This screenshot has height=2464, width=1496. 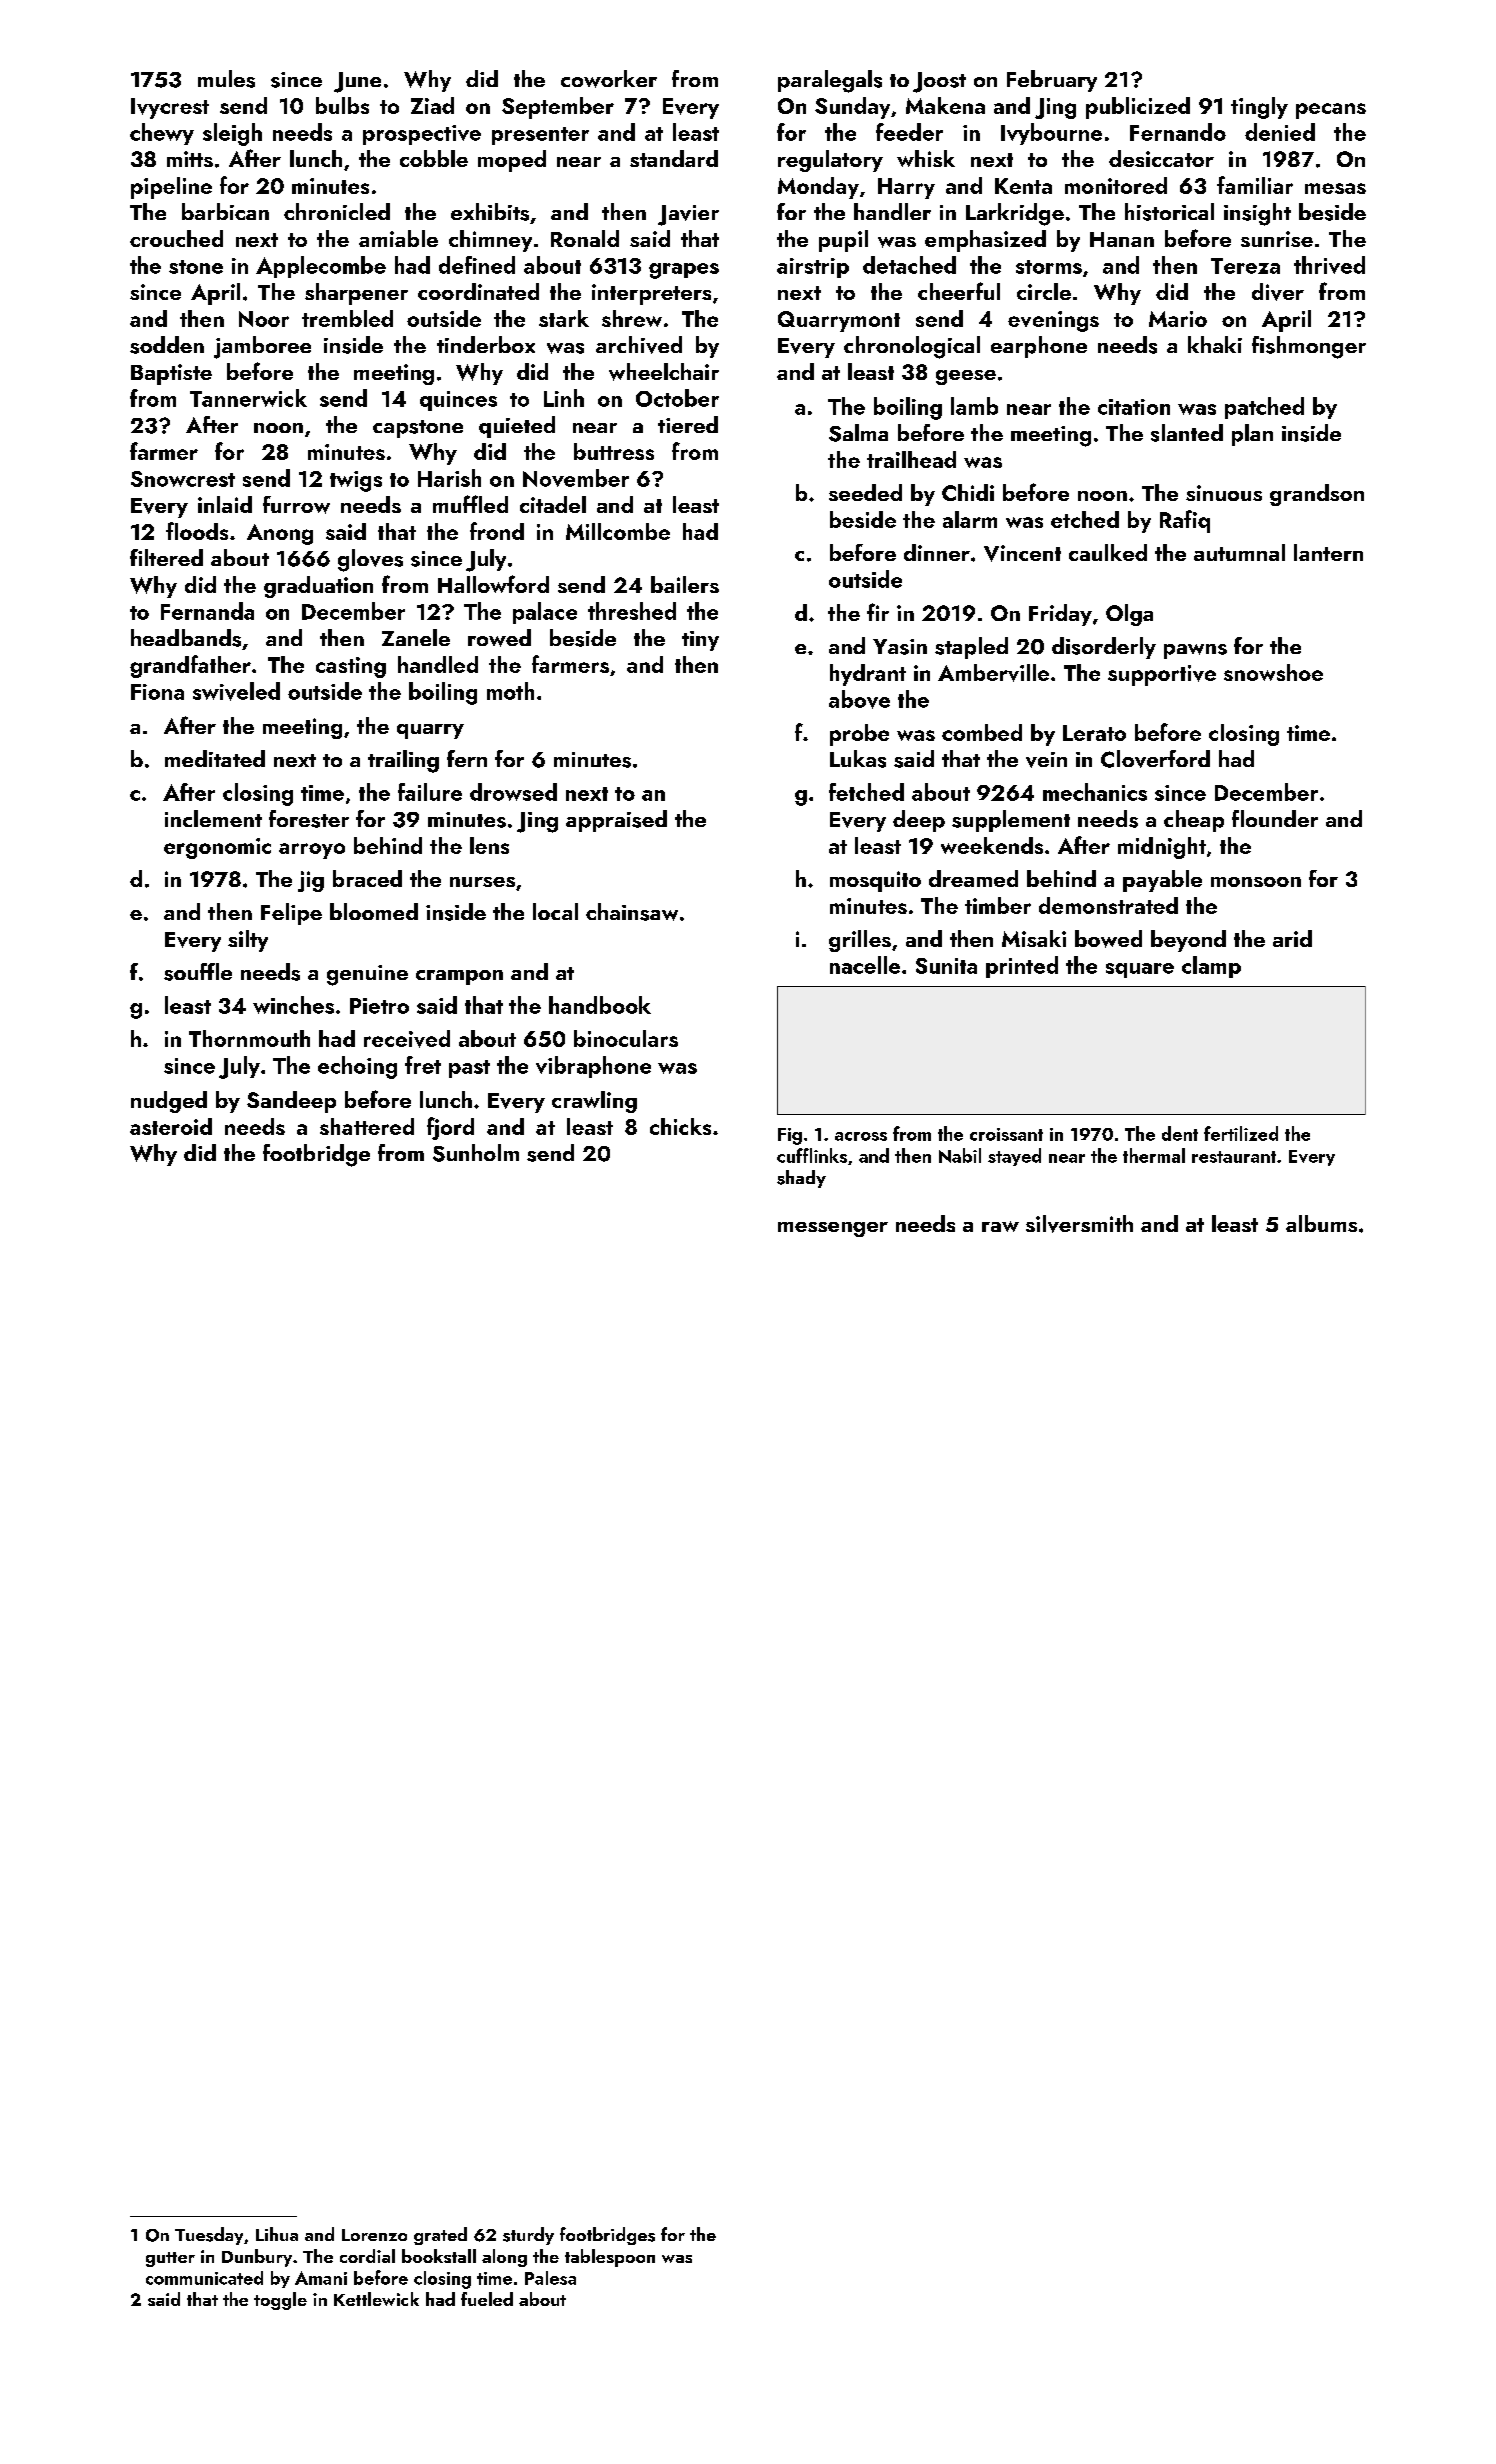 I want to click on probe, so click(x=859, y=735).
